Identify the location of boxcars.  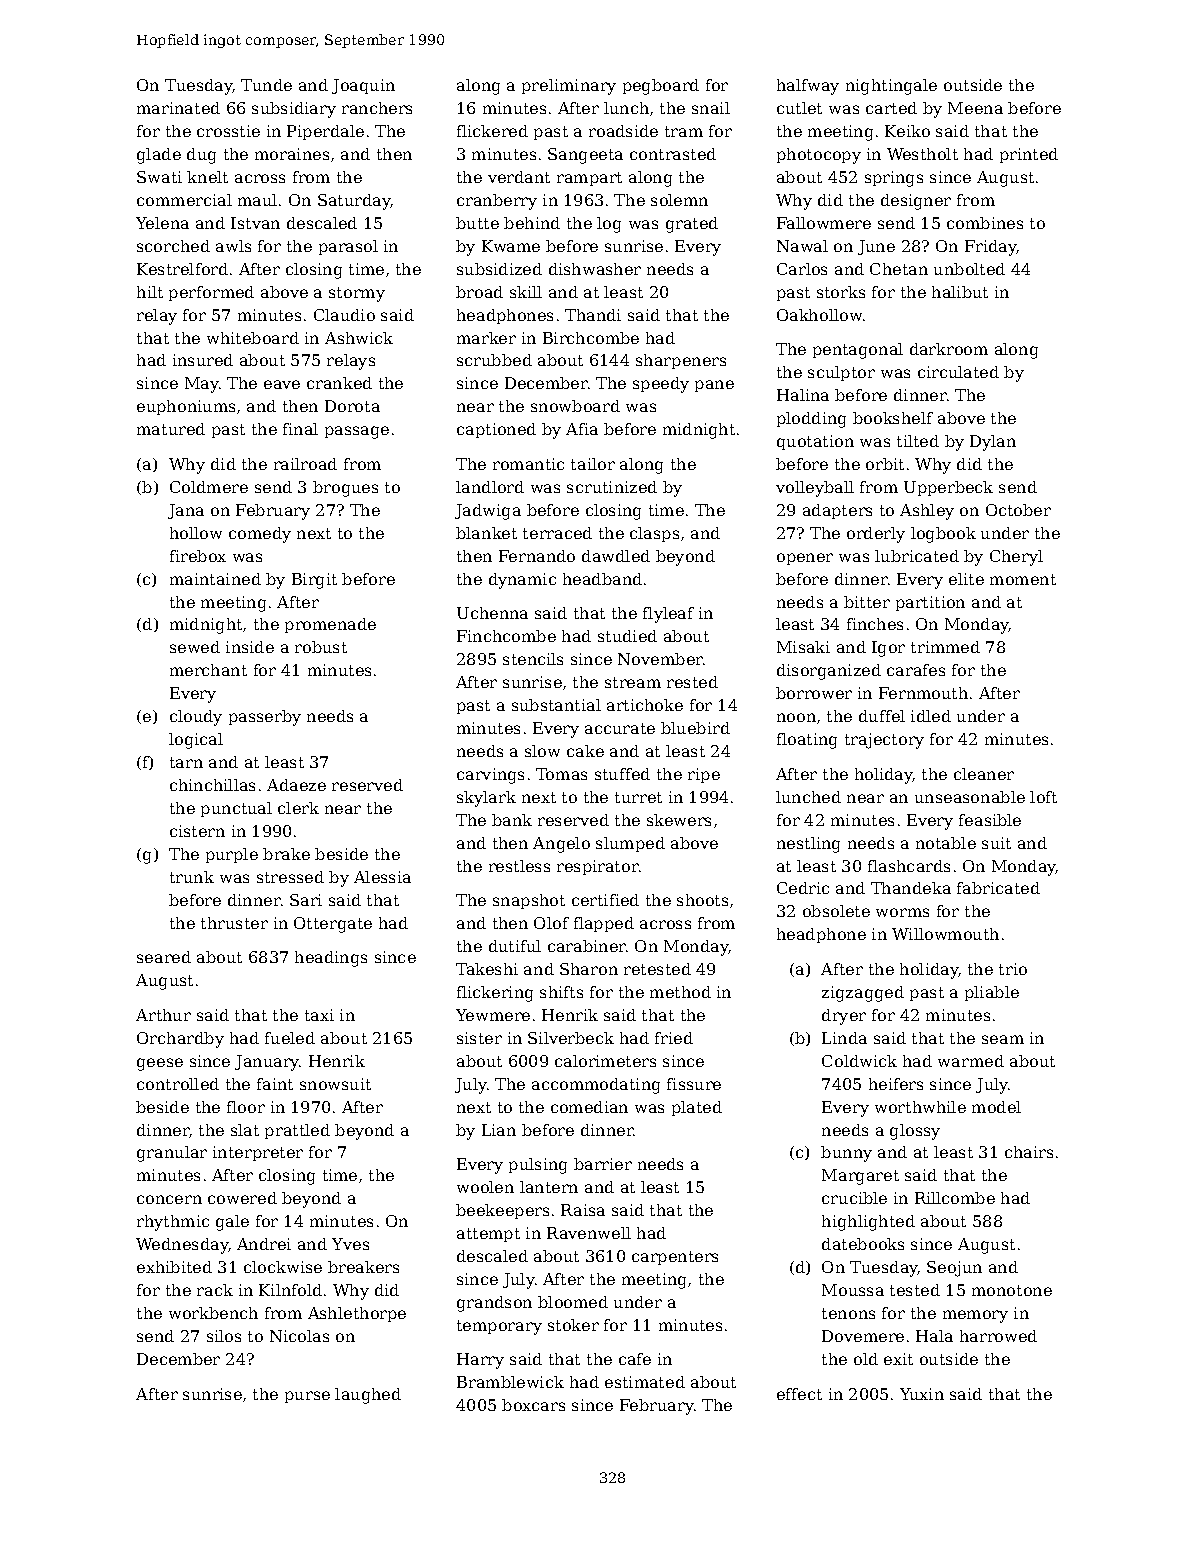
(533, 1405).
